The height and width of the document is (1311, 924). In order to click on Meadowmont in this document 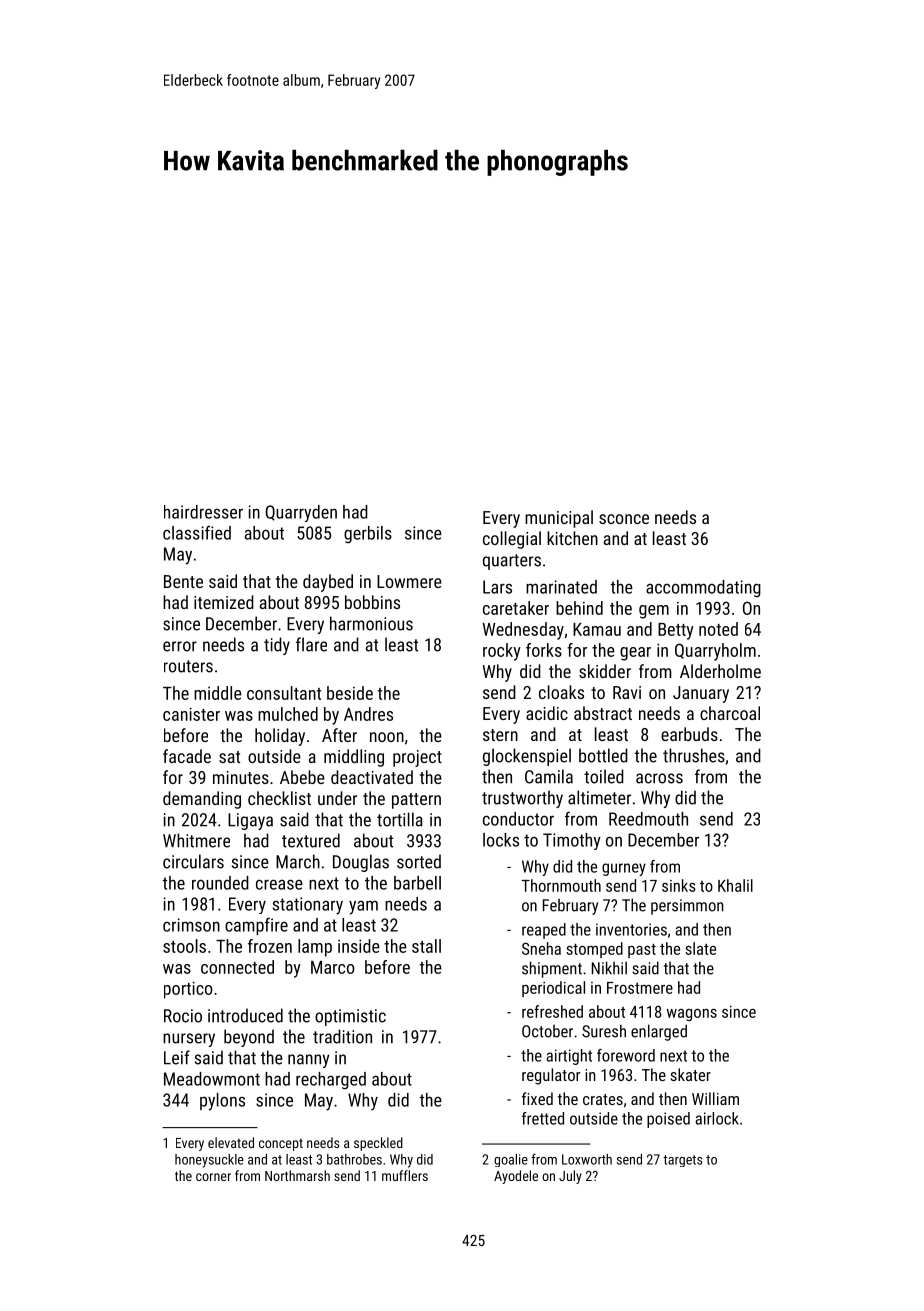, I will do `click(212, 1079)`.
